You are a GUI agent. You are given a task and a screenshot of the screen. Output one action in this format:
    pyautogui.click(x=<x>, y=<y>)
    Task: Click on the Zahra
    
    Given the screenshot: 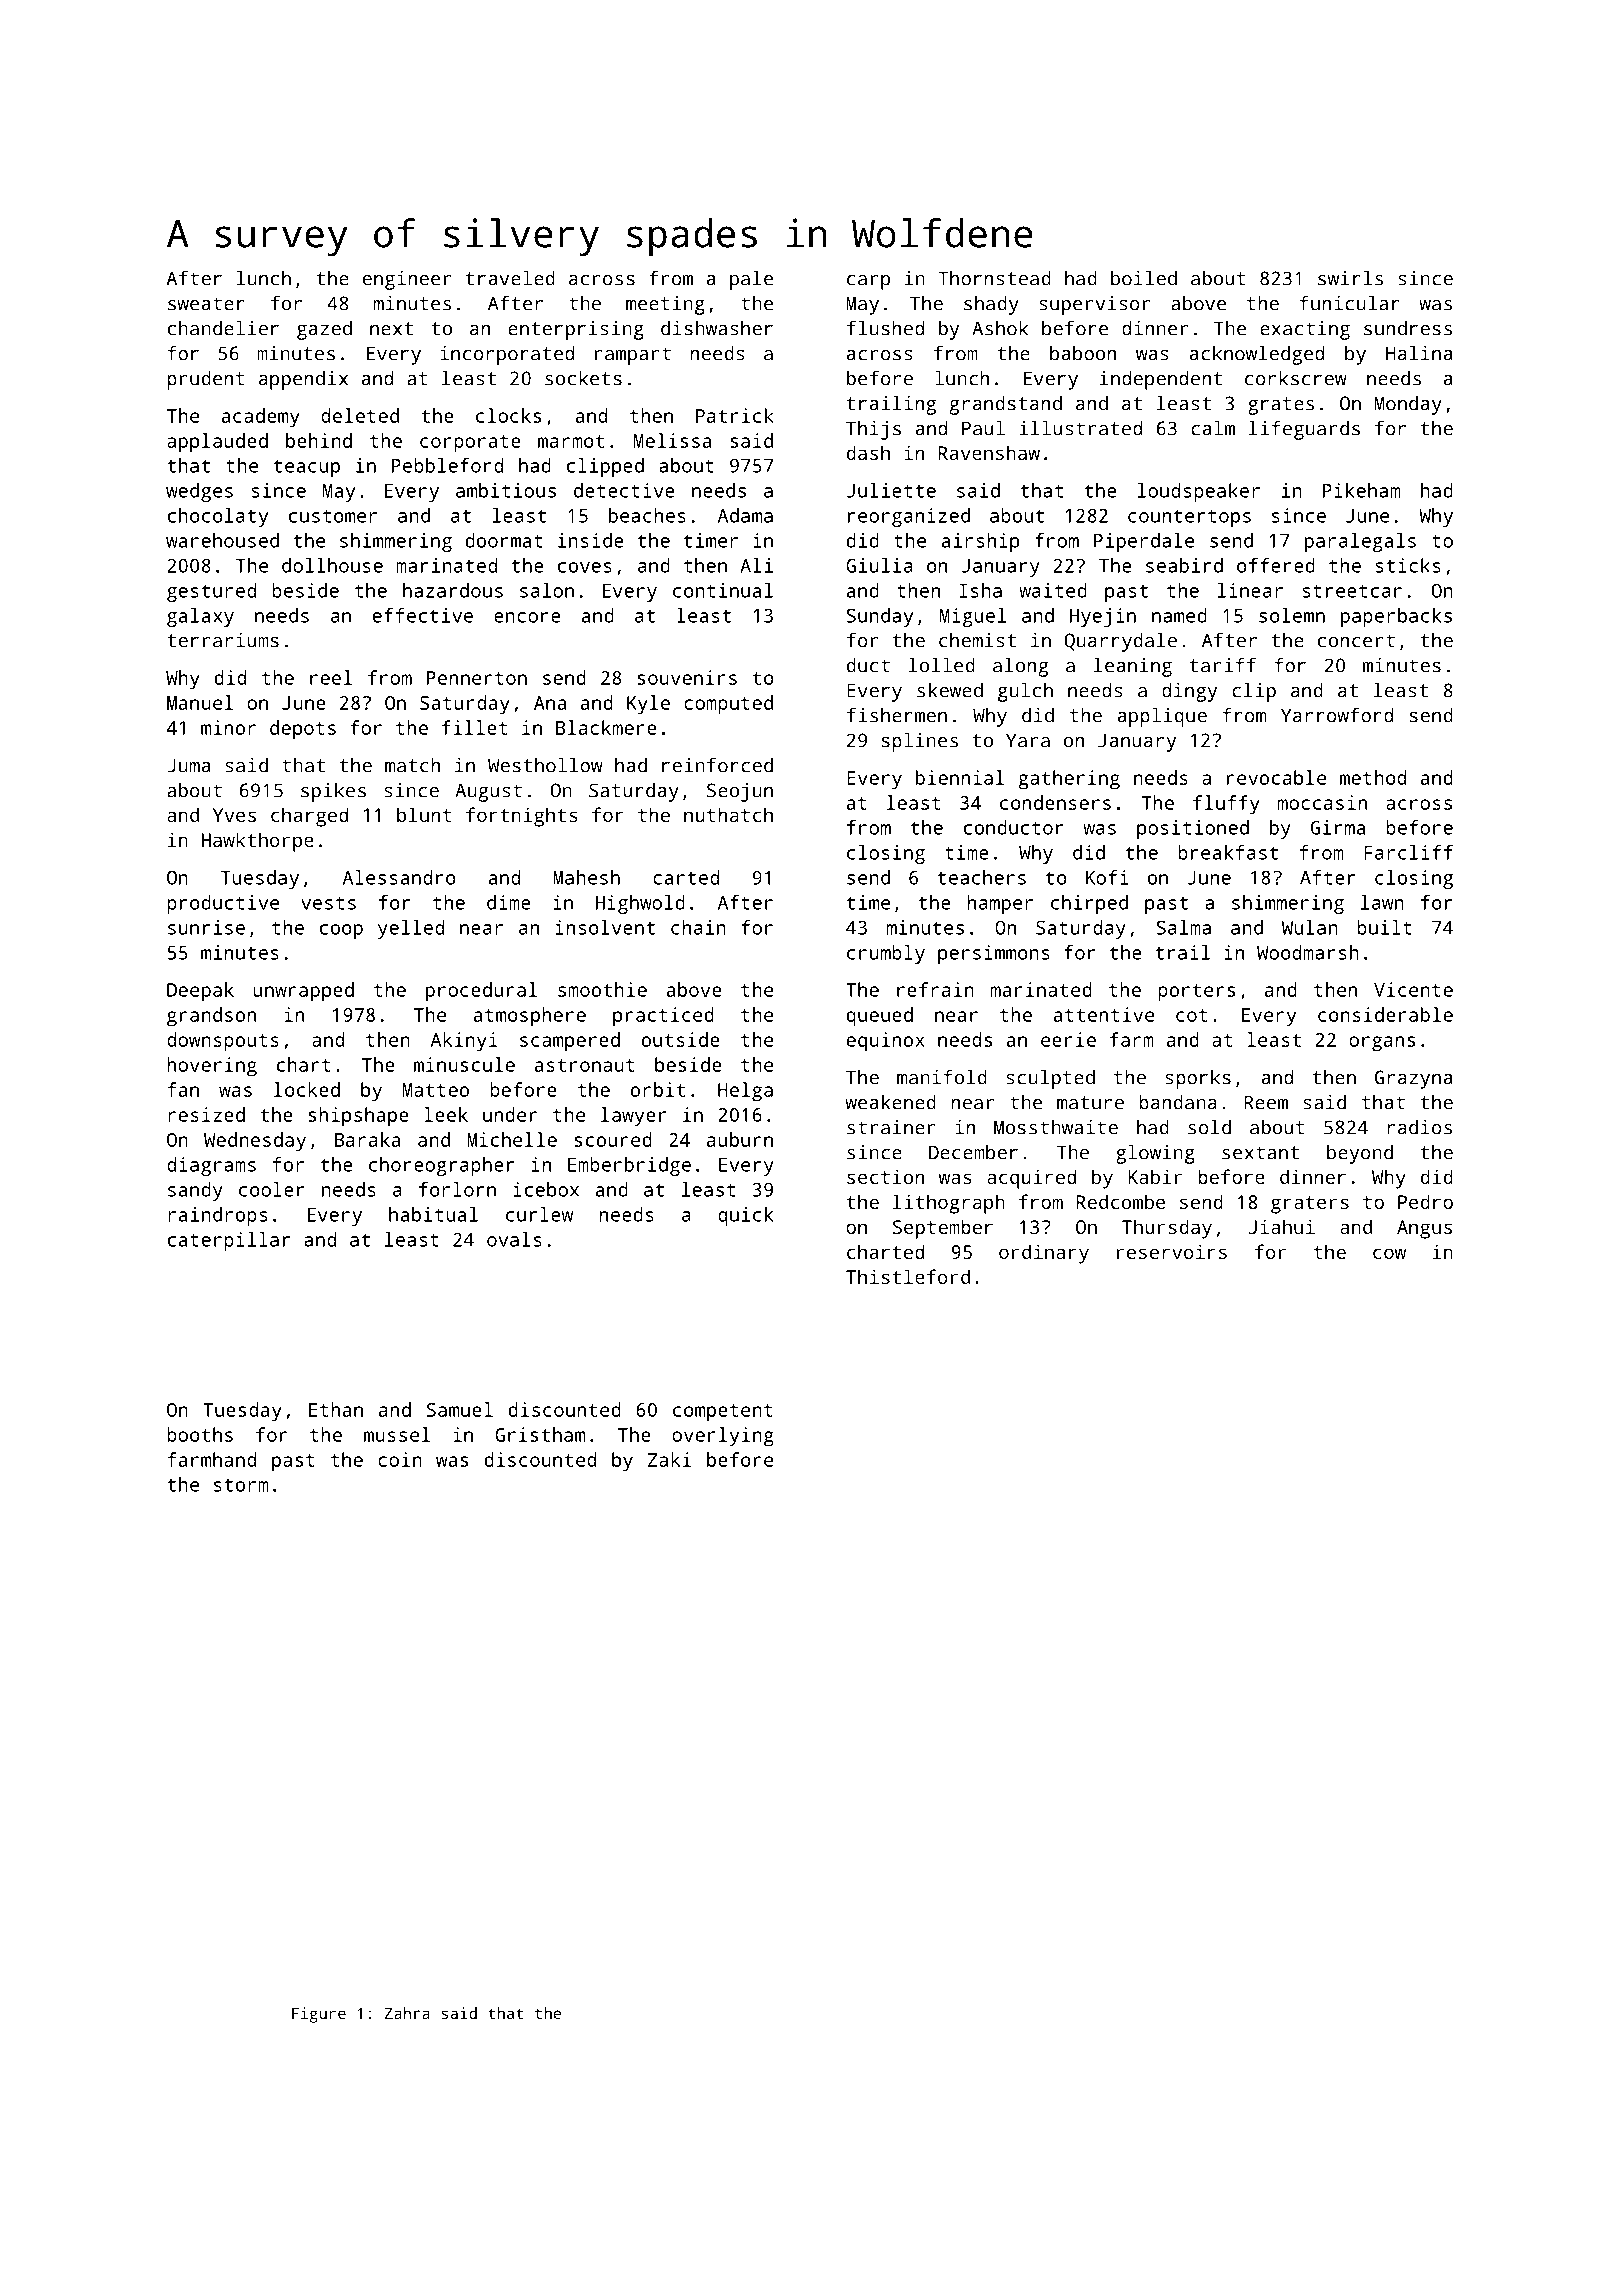 What is the action you would take?
    pyautogui.click(x=407, y=2013)
